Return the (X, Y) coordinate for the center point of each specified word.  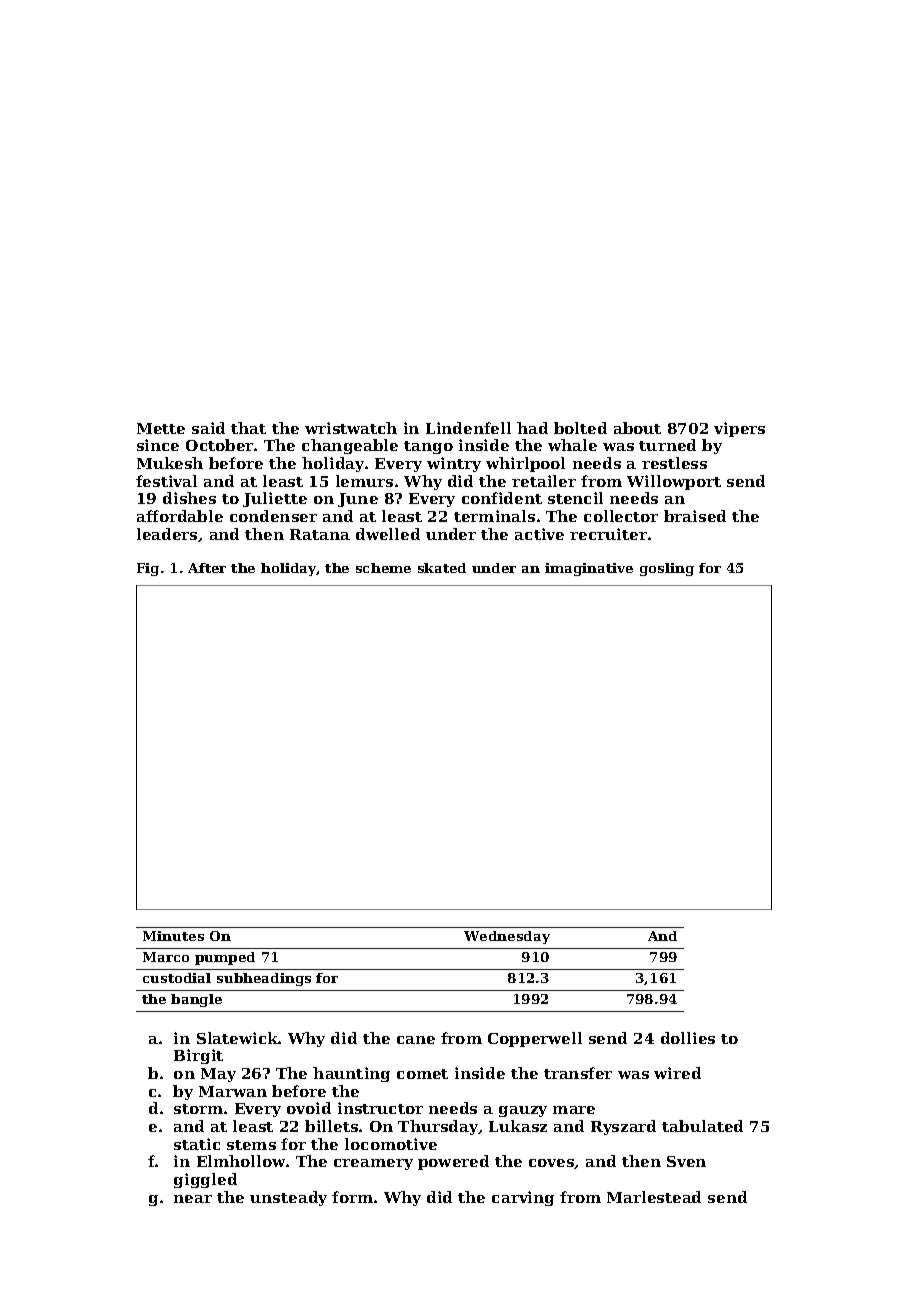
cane (416, 1040)
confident (502, 498)
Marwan (233, 1091)
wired (677, 1073)
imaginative (589, 569)
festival (166, 481)
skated (442, 568)
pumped (225, 958)
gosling (667, 569)
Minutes (173, 936)
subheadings (264, 979)
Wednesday (507, 937)
